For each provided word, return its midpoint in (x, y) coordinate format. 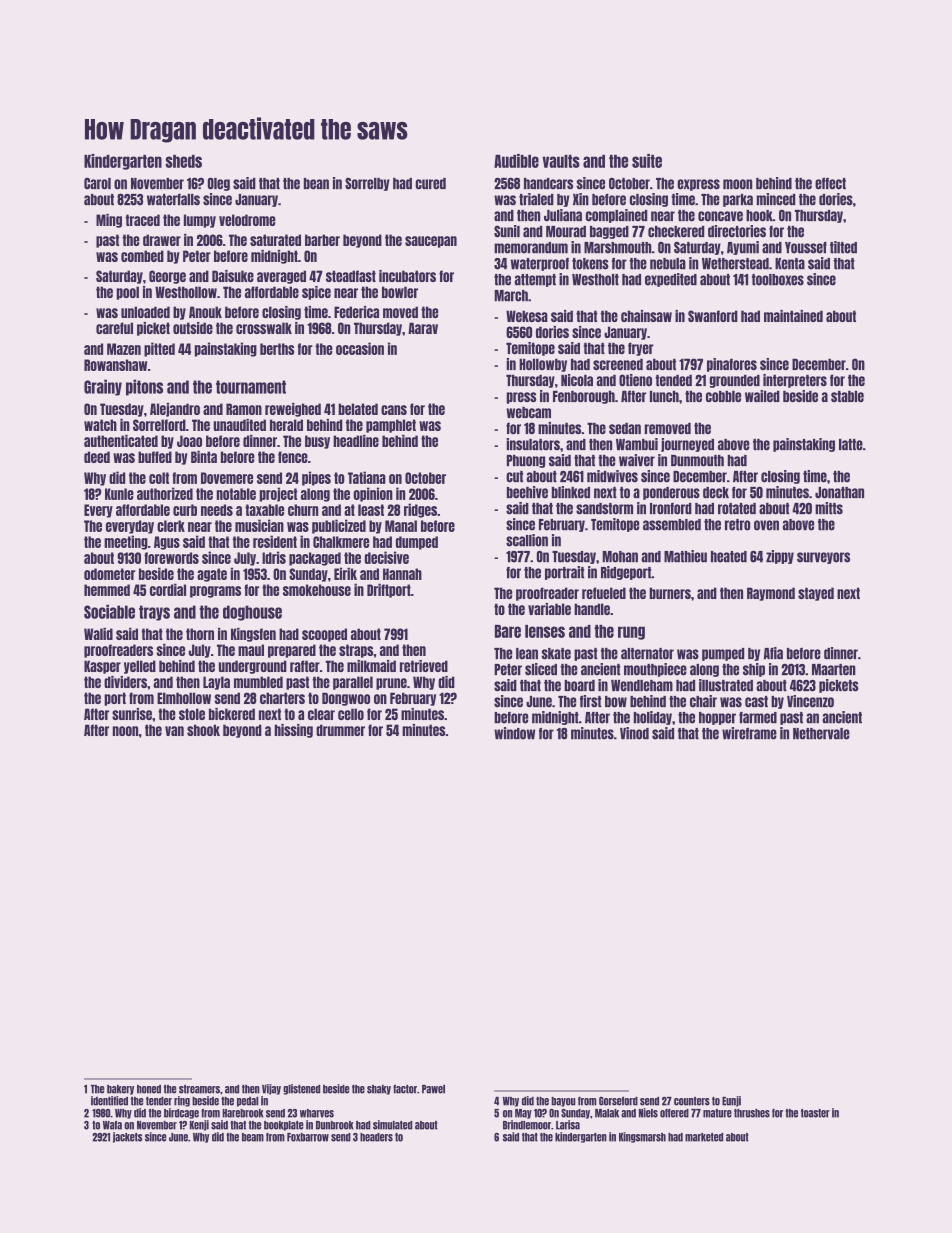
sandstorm (604, 509)
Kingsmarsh (642, 1137)
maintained (793, 316)
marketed (704, 1137)
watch (100, 425)
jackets (127, 1137)
